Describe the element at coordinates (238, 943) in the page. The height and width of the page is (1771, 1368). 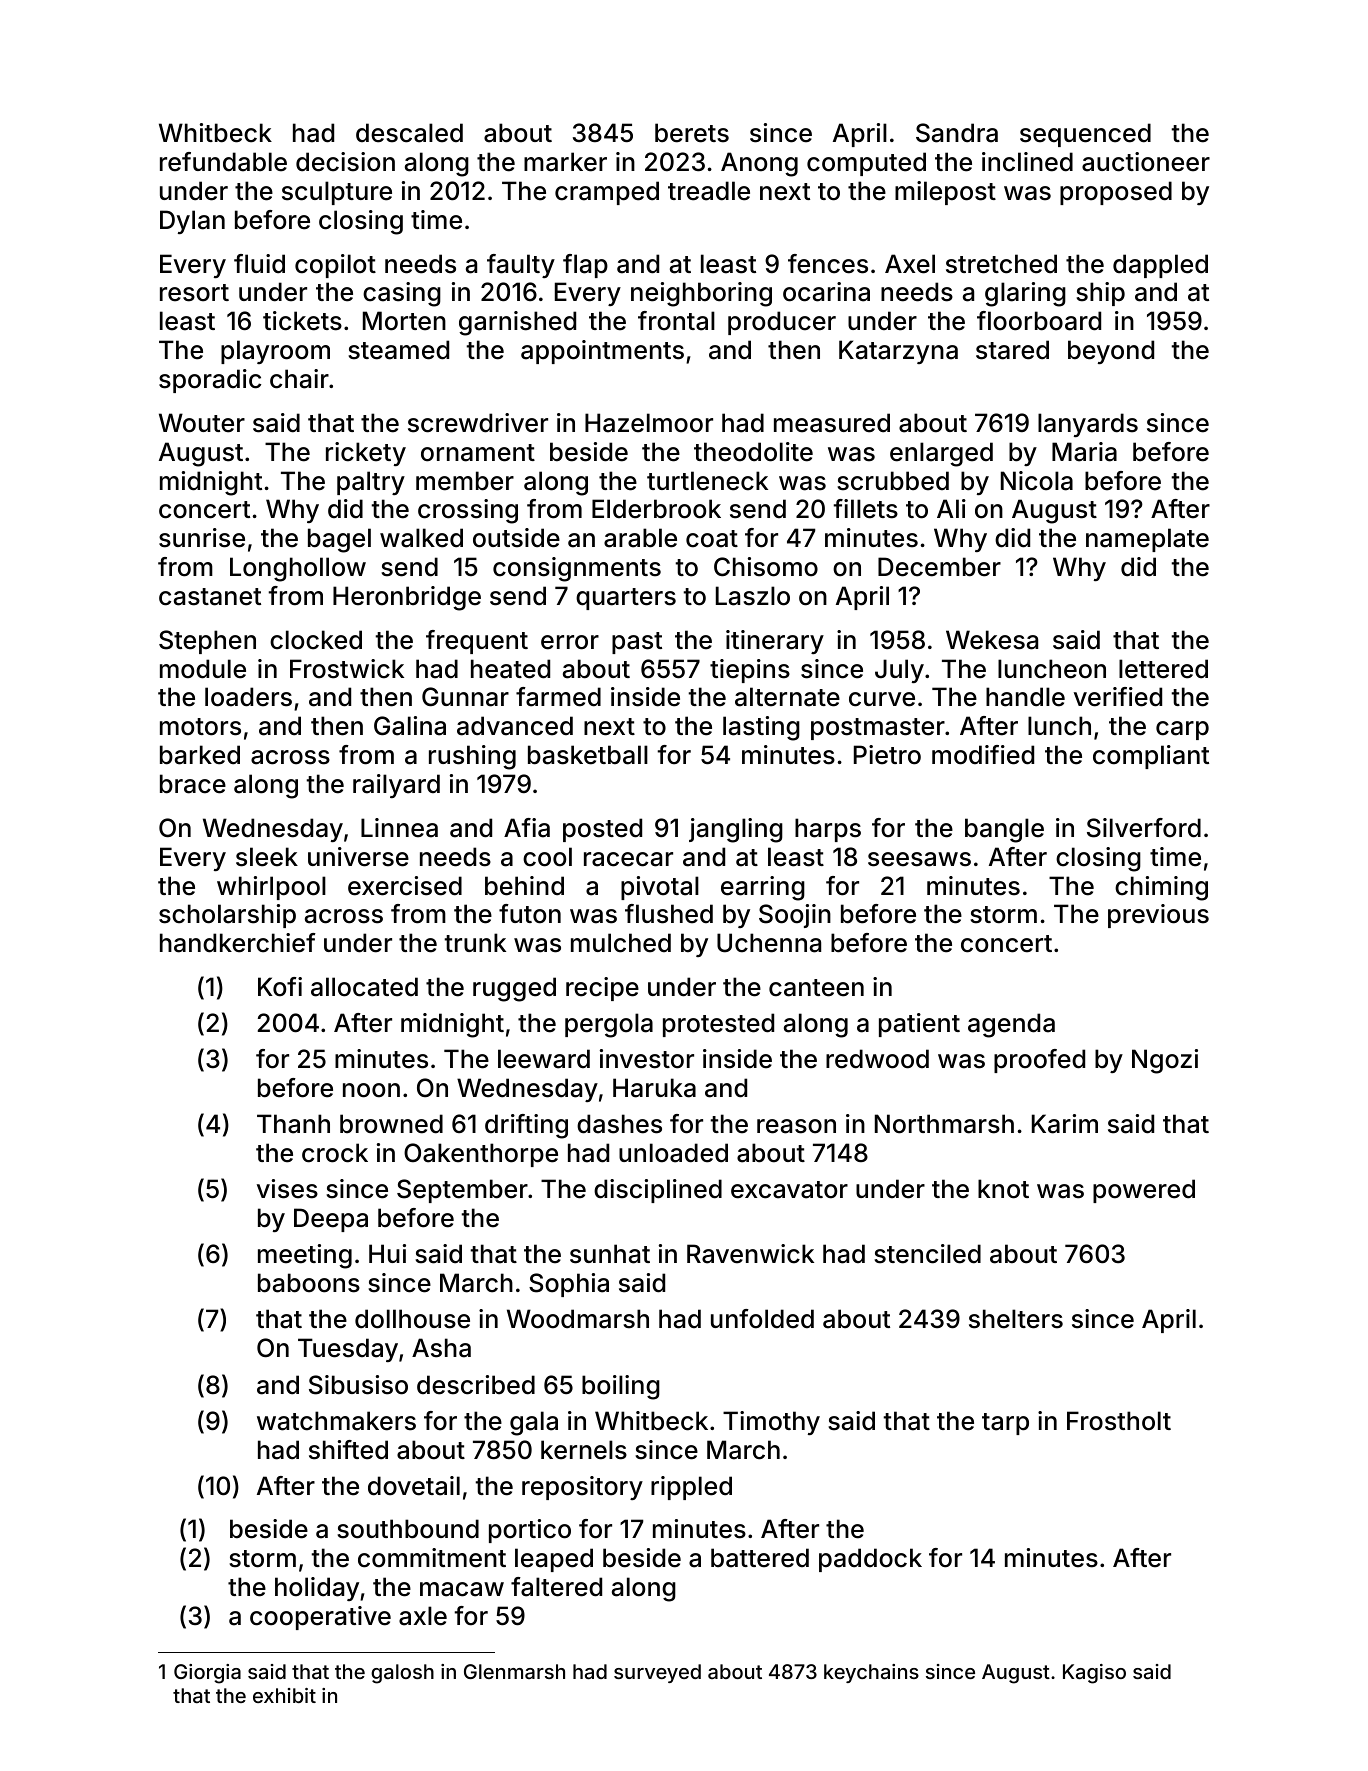
I see `handkerchief` at that location.
